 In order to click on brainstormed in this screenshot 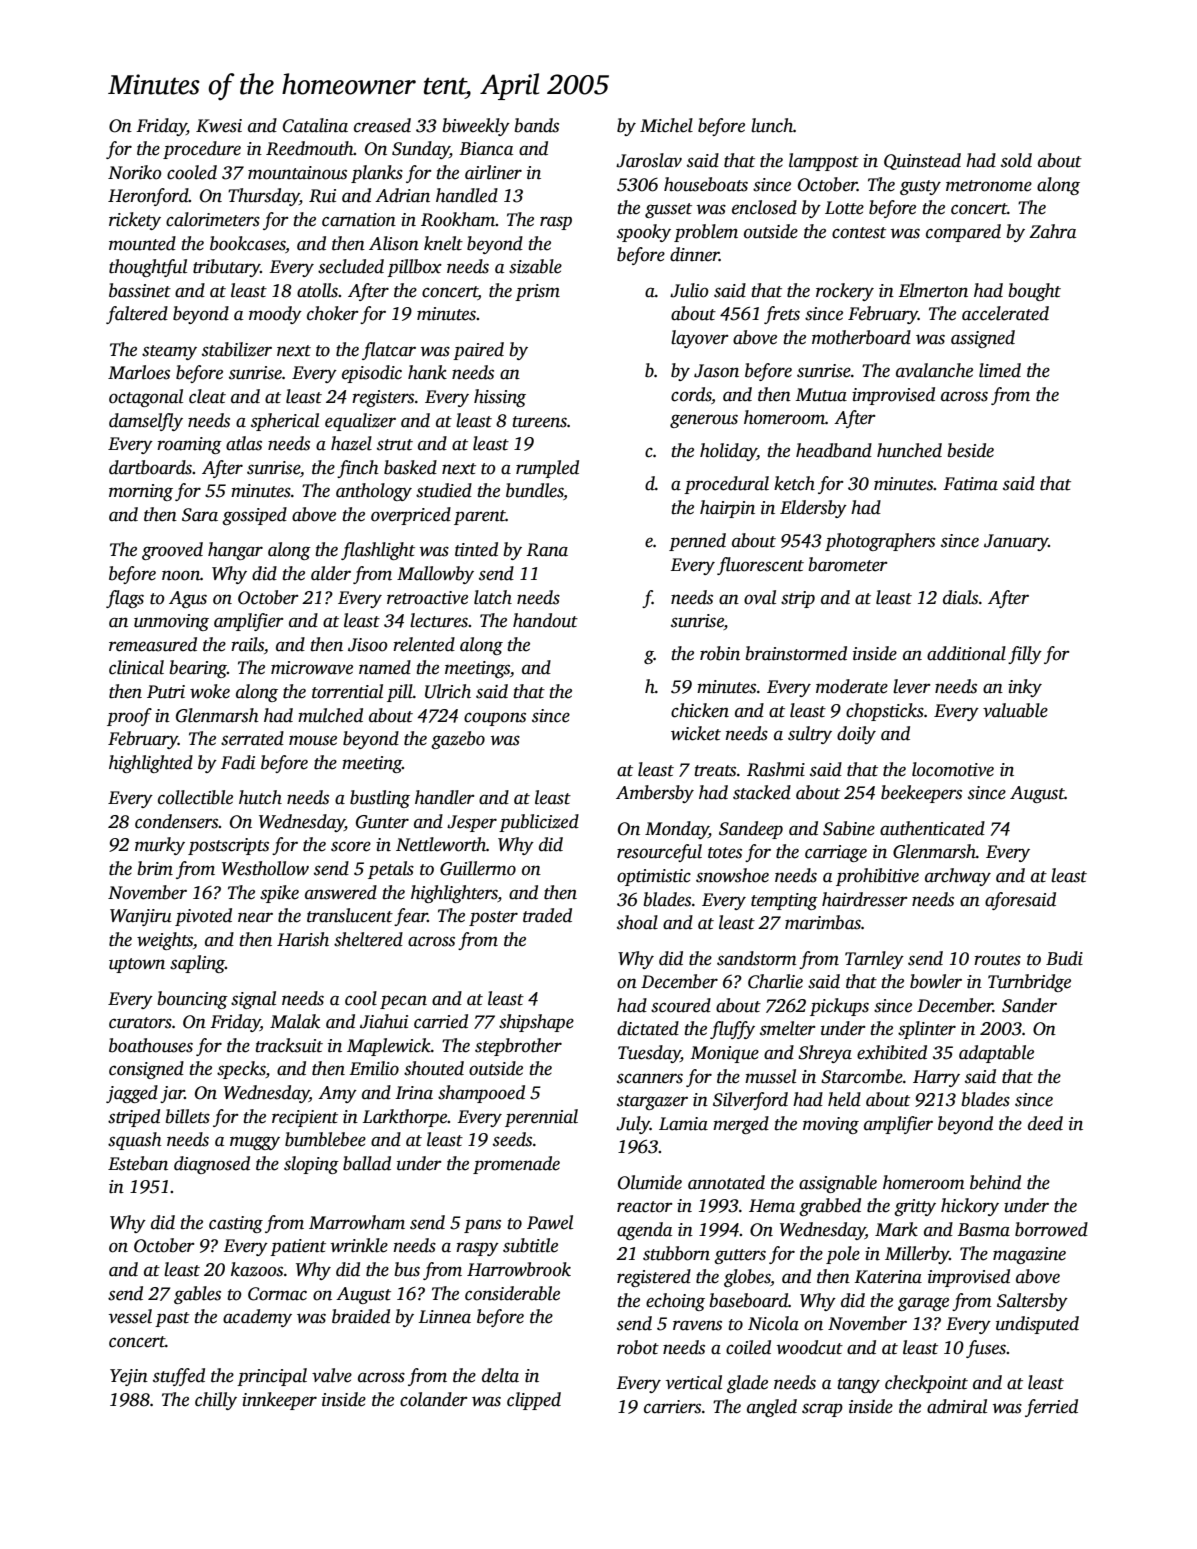, I will do `click(796, 653)`.
